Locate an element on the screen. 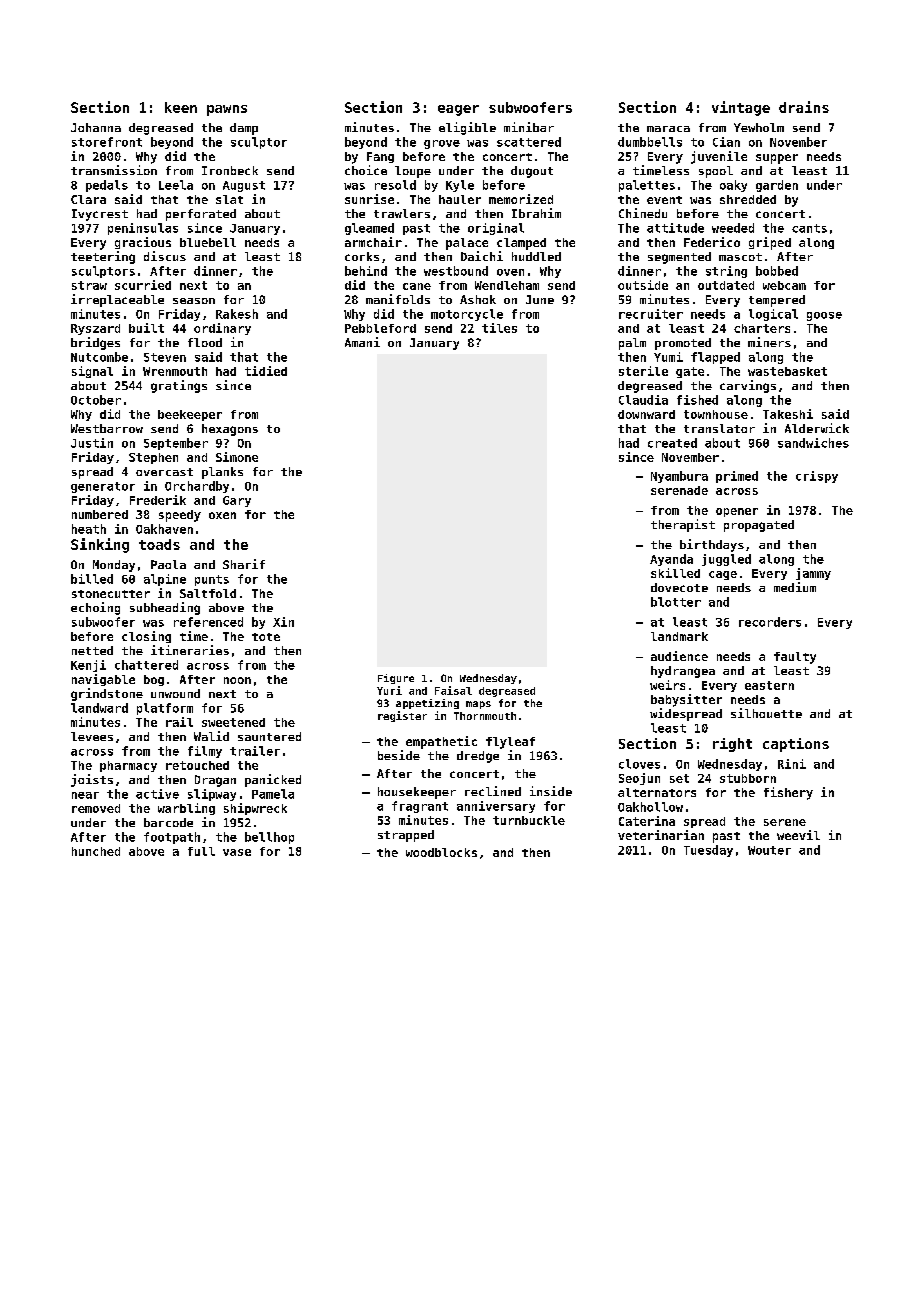 This screenshot has width=924, height=1308. Walid is located at coordinates (211, 736).
